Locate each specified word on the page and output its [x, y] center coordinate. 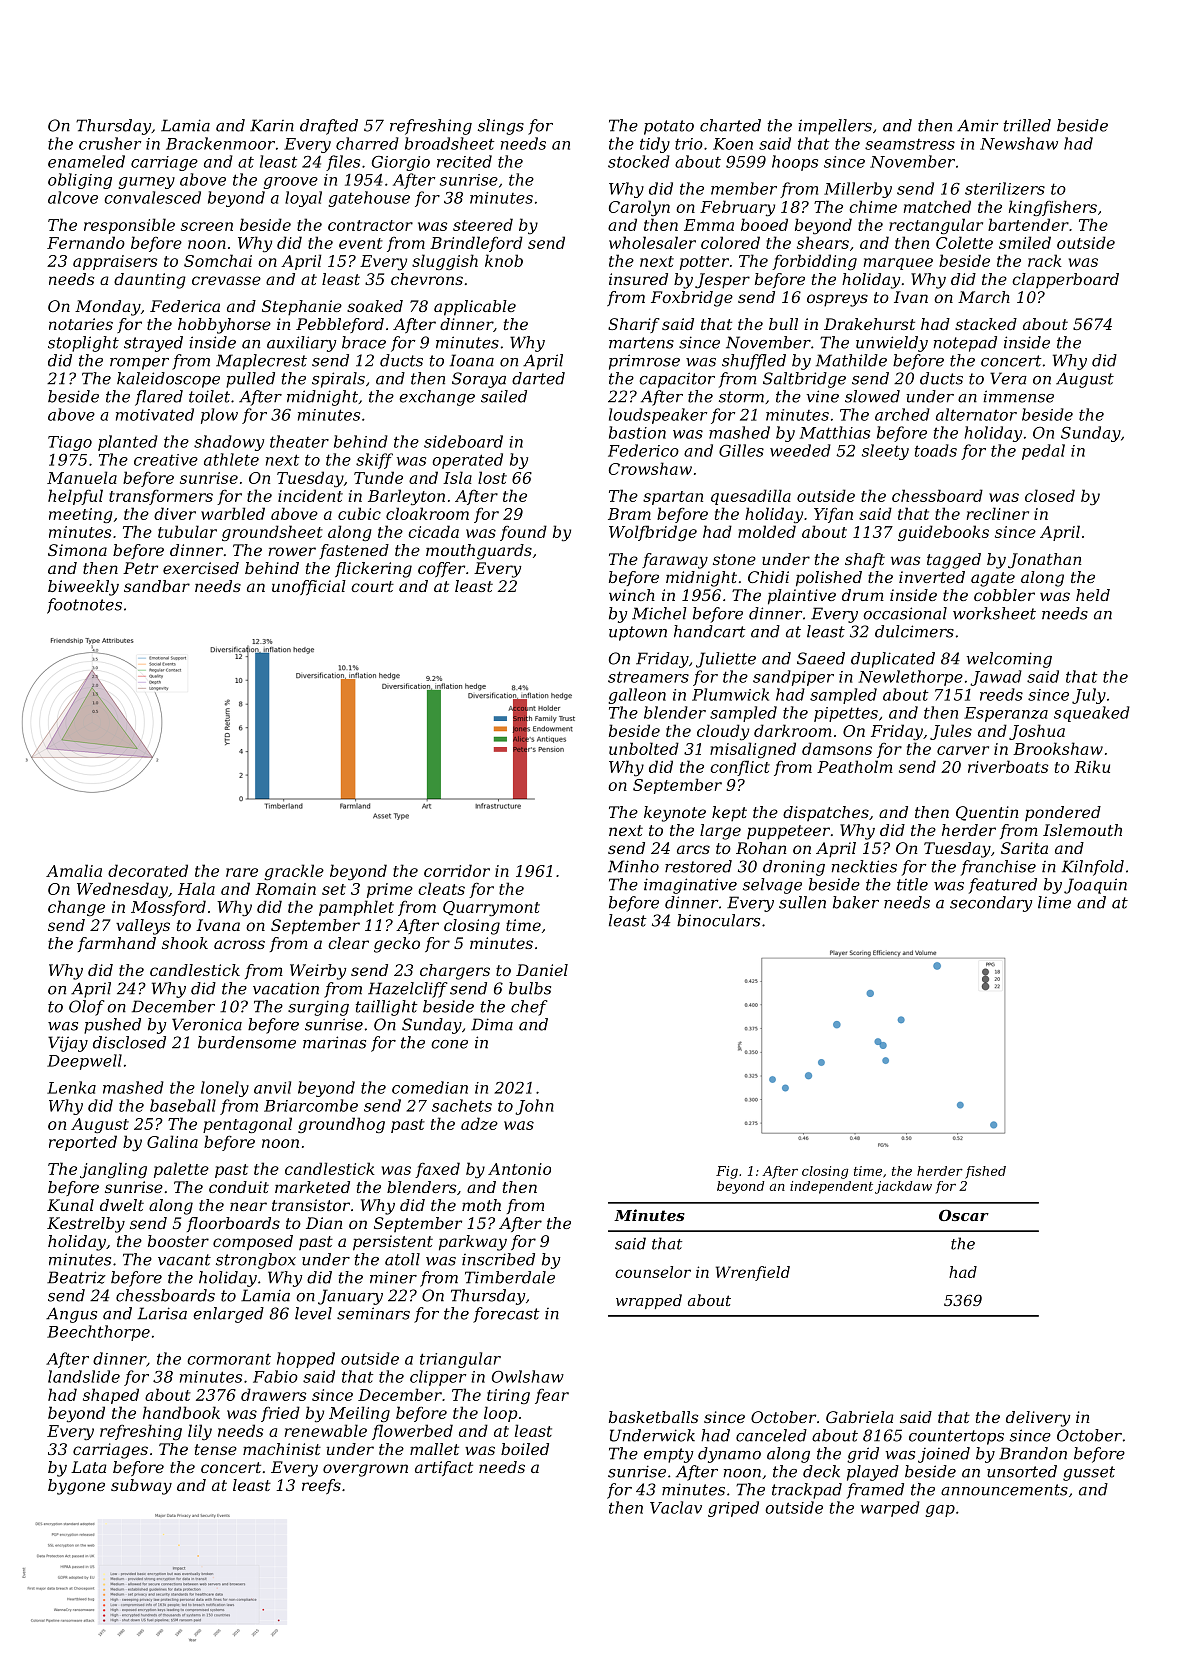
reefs [321, 1486]
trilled [1027, 125]
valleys [143, 927]
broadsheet [449, 143]
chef [529, 1008]
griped [733, 1509]
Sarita [1024, 848]
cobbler [1004, 595]
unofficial [309, 587]
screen [207, 226]
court [372, 586]
